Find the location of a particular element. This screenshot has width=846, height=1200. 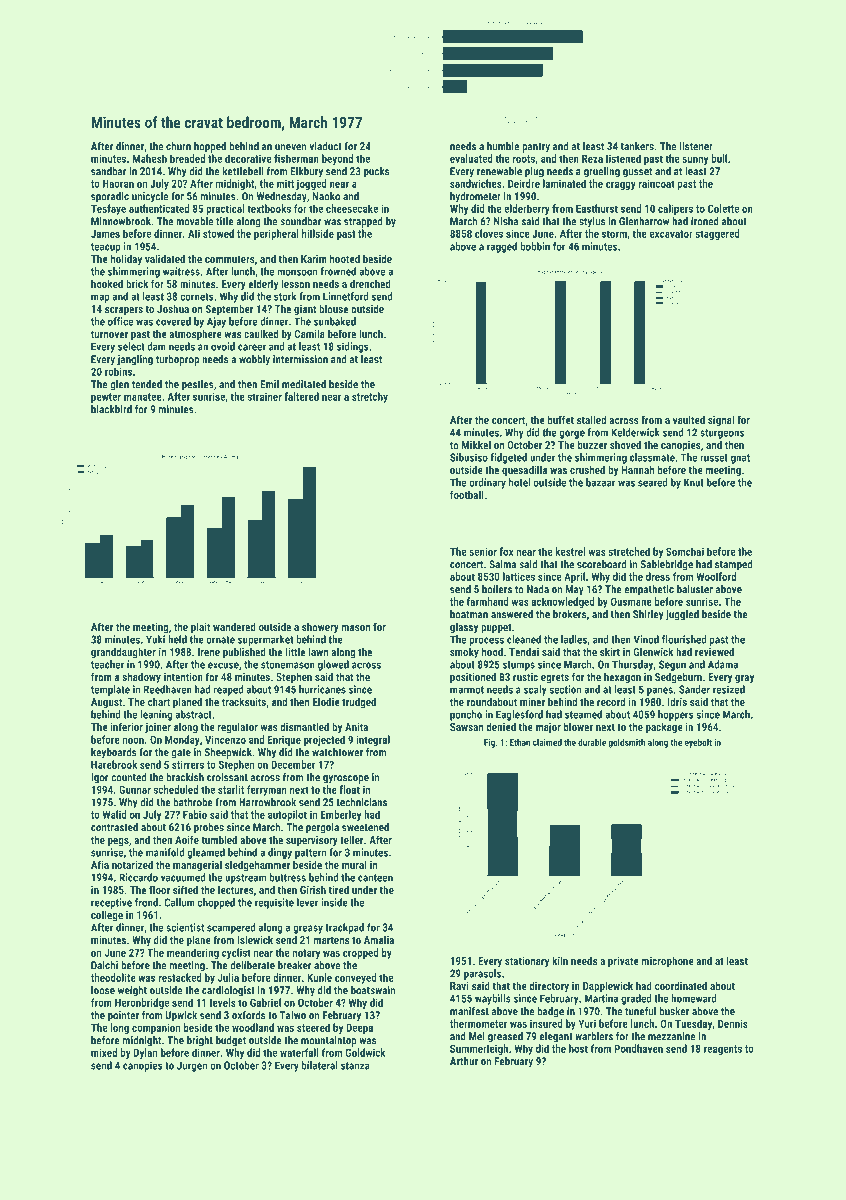

receptive is located at coordinates (111, 903).
